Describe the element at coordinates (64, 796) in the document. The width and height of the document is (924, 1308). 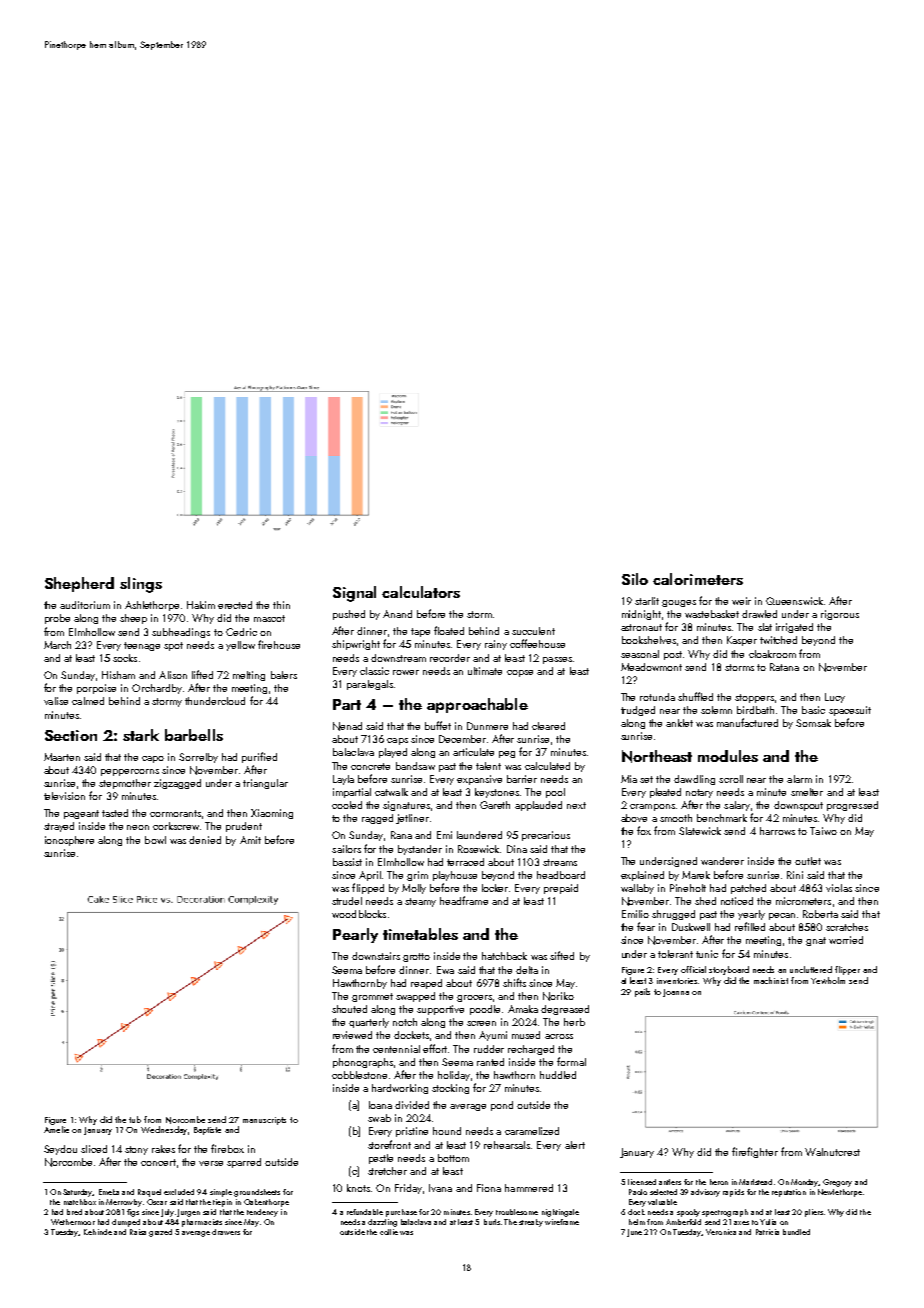
I see `television` at that location.
